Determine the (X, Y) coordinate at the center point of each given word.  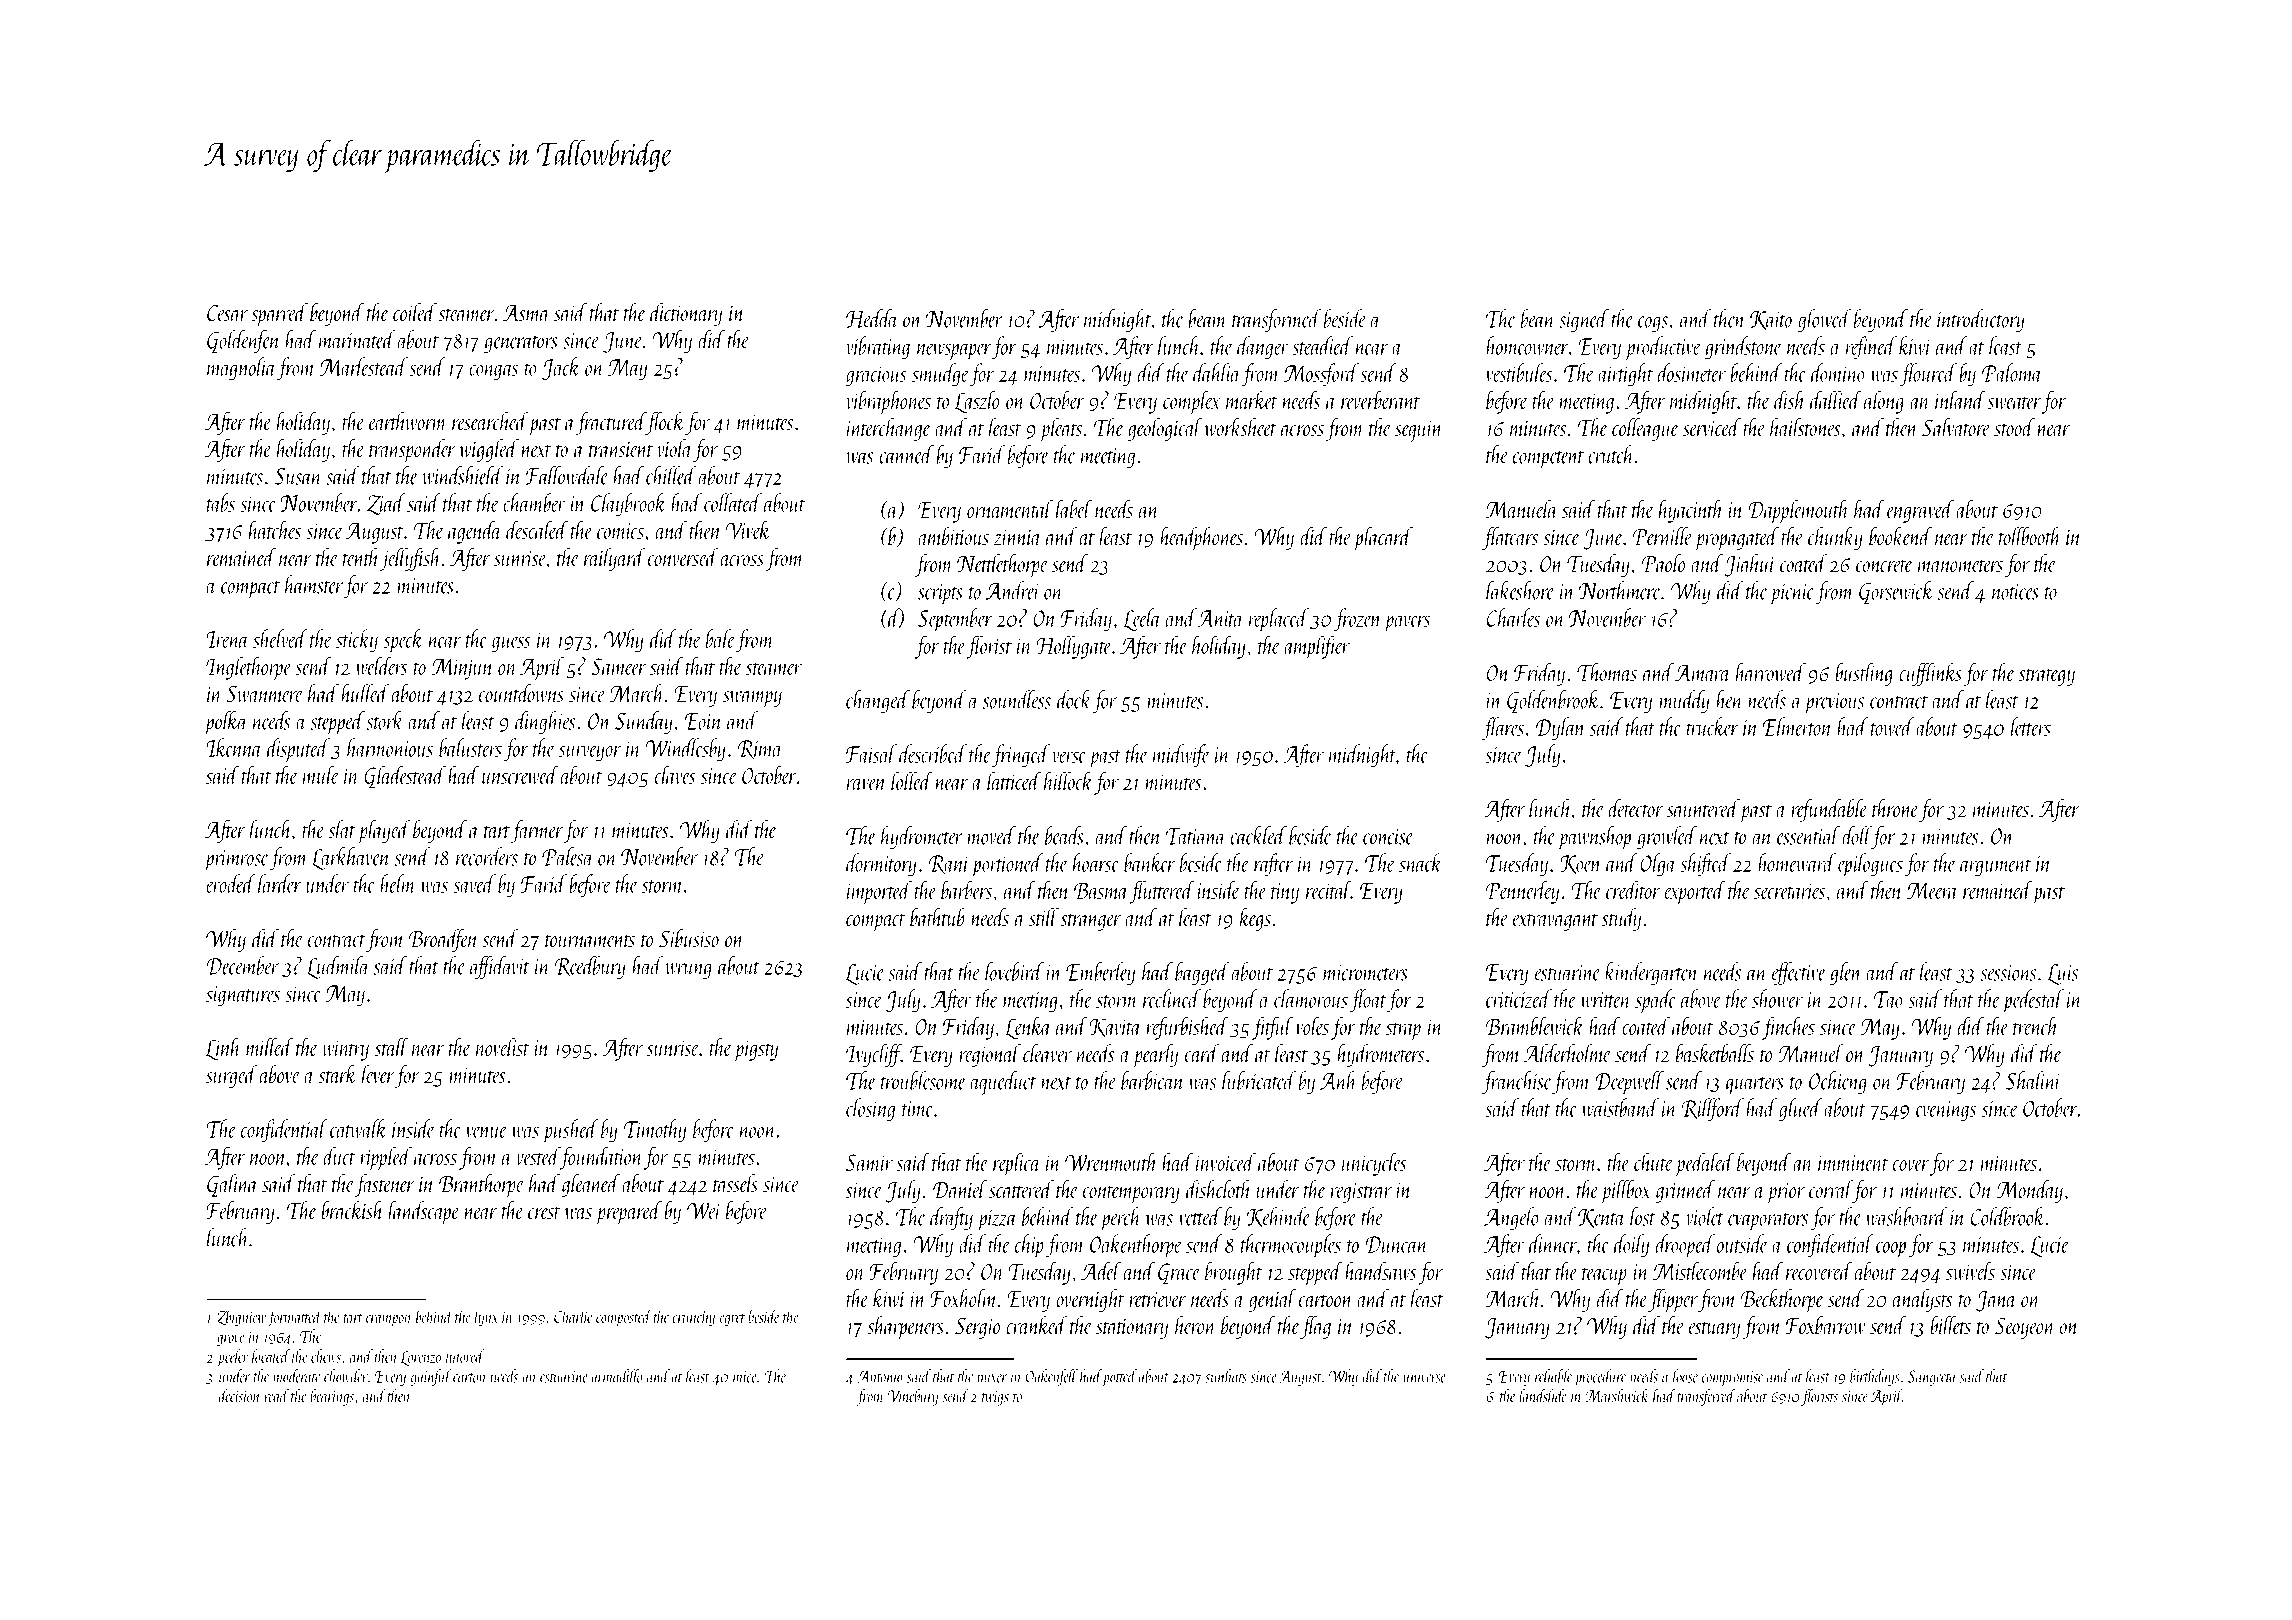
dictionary (686, 314)
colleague (1645, 429)
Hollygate (1074, 647)
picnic (1792, 594)
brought (1233, 1273)
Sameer (618, 666)
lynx (486, 1318)
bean (1538, 318)
